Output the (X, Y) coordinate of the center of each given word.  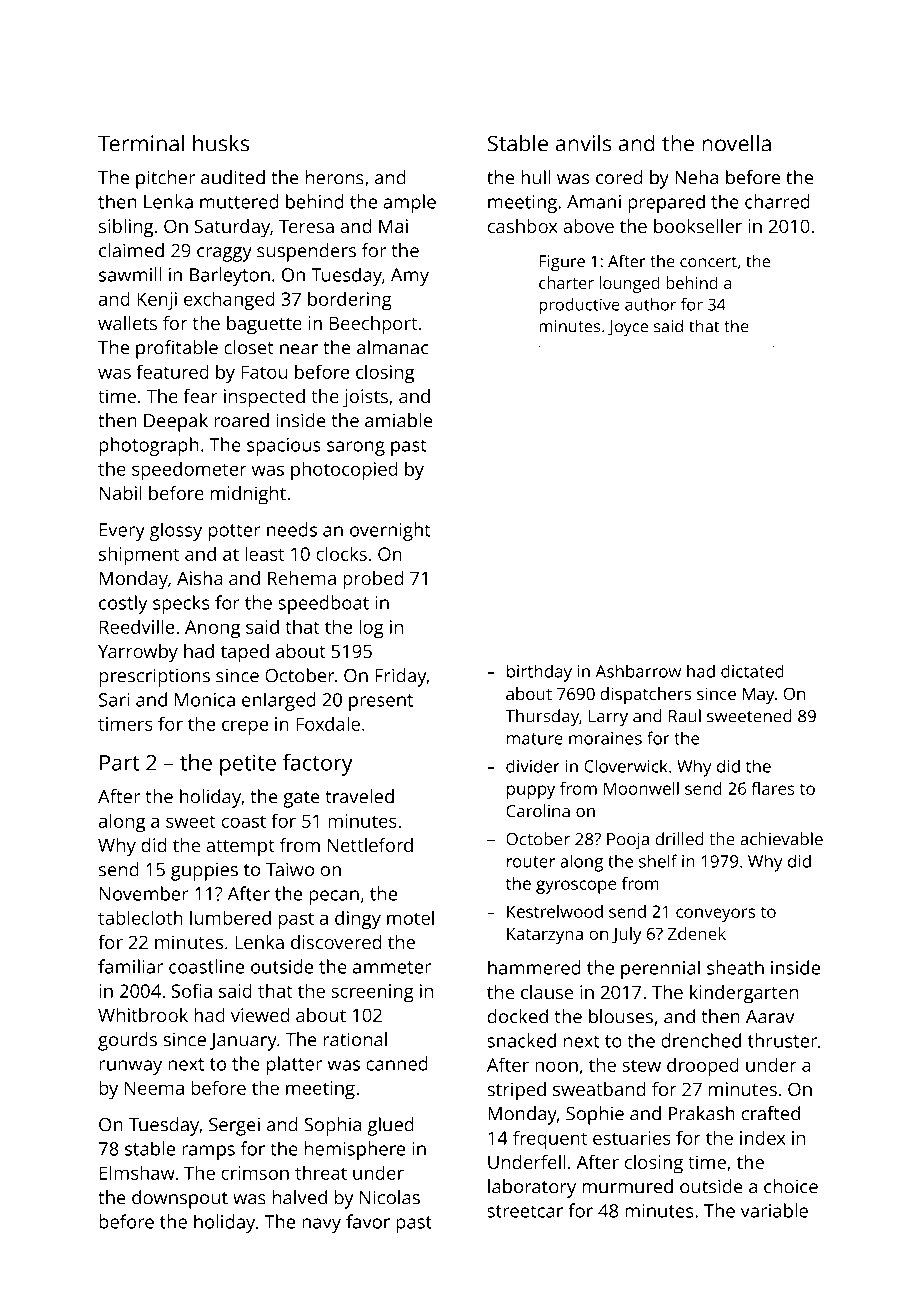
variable (774, 1210)
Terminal (141, 143)
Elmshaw (137, 1172)
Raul (685, 716)
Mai (393, 226)
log (371, 628)
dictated (752, 671)
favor (368, 1221)
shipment (139, 555)
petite (248, 765)
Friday (401, 677)
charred (777, 201)
